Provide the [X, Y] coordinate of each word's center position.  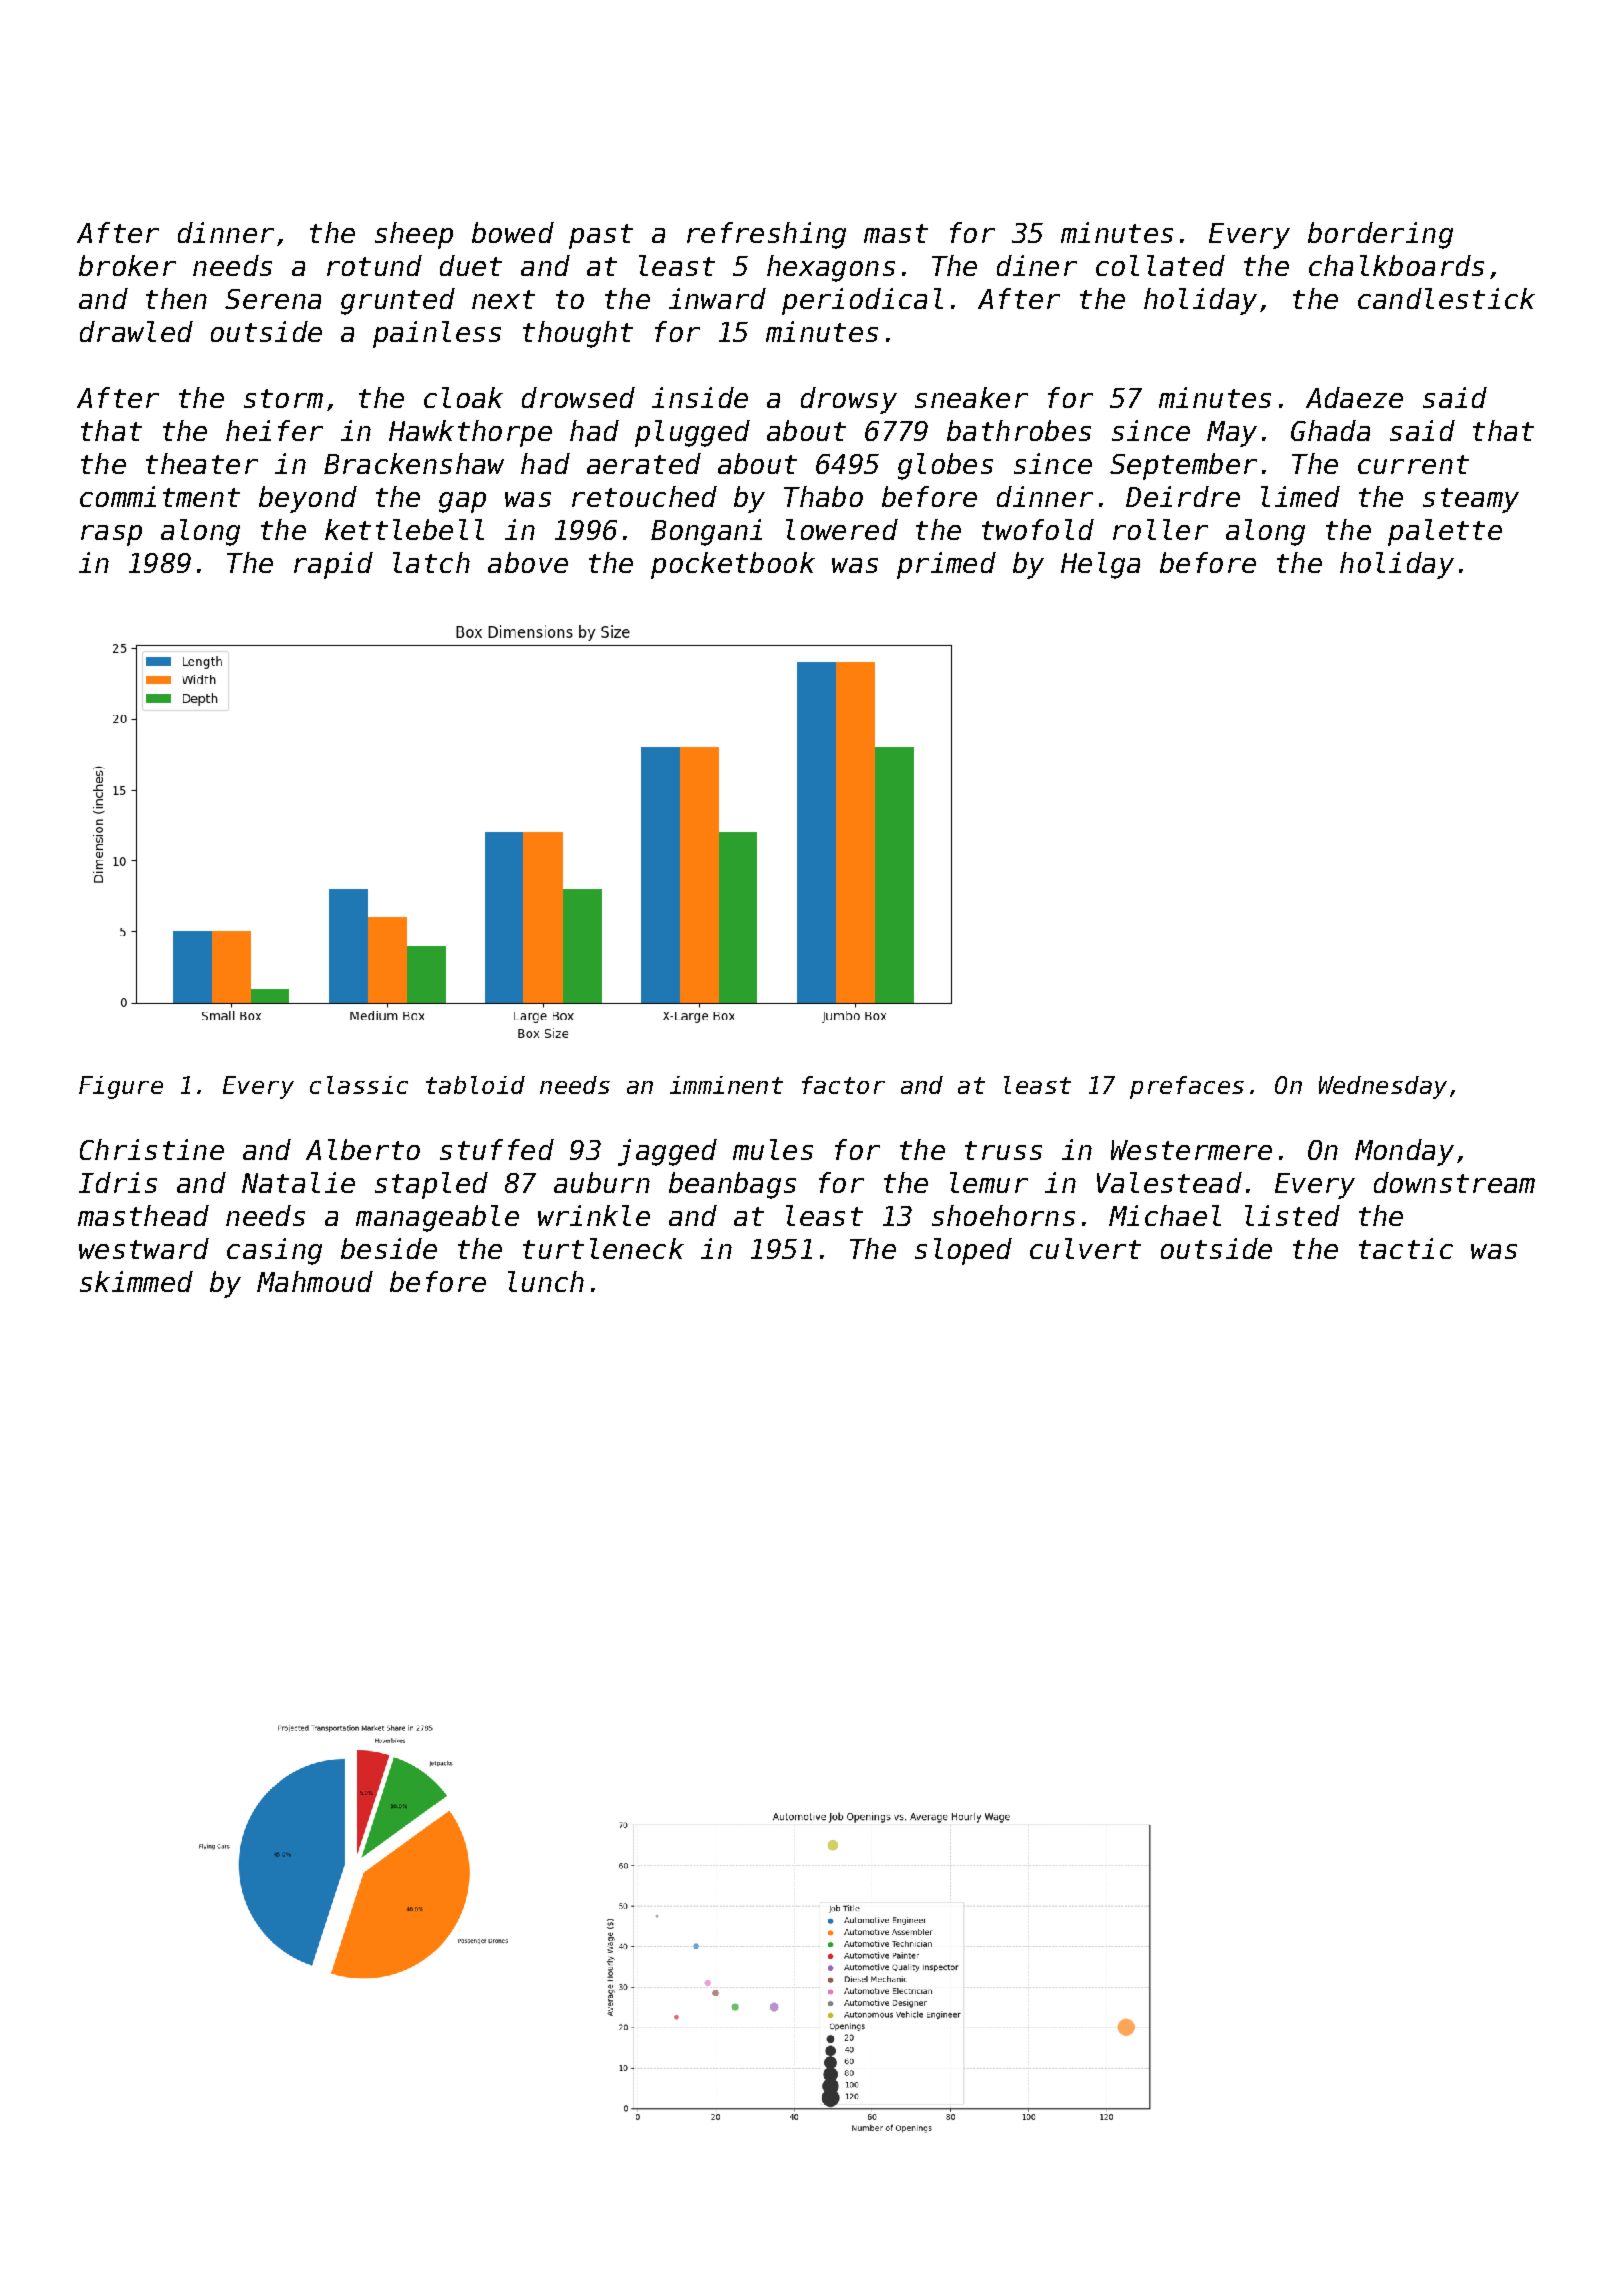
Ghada [1330, 430]
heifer [274, 430]
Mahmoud [315, 1281]
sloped [963, 1251]
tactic [1406, 1248]
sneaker [971, 397]
